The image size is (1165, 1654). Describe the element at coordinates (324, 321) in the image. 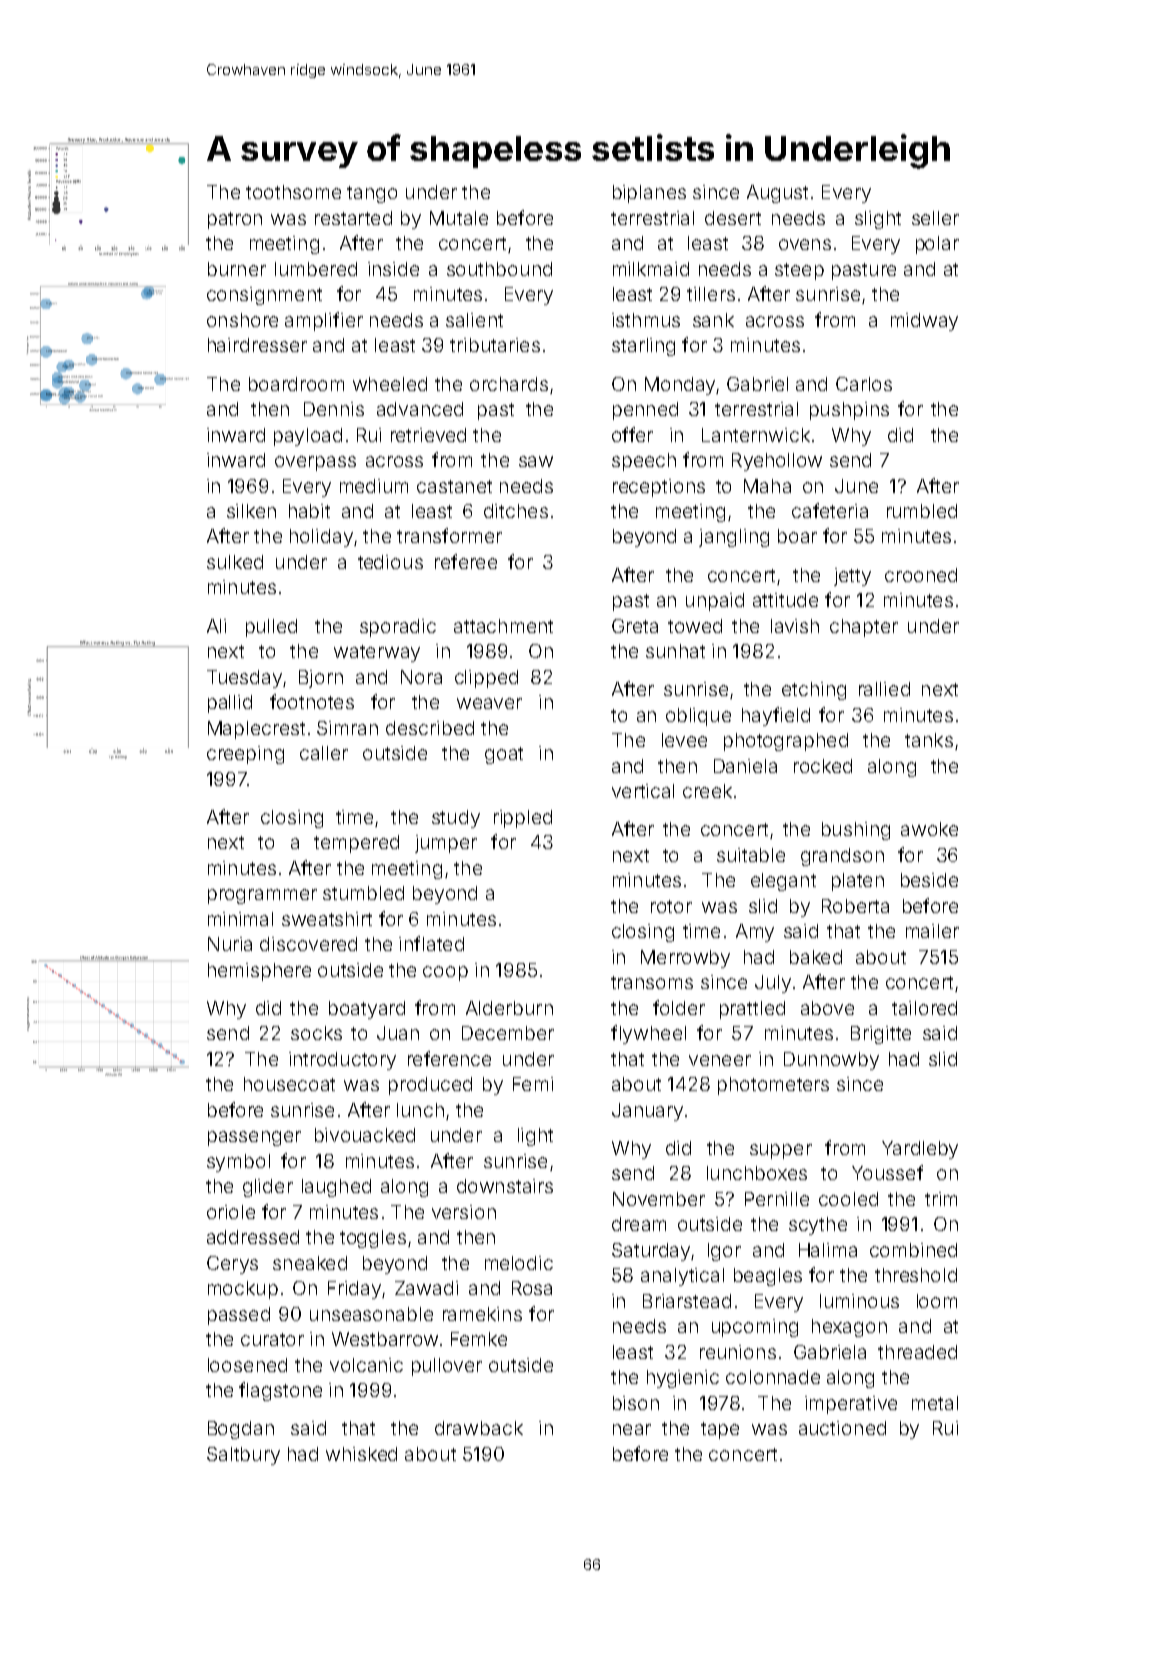

I see `amplifier` at that location.
